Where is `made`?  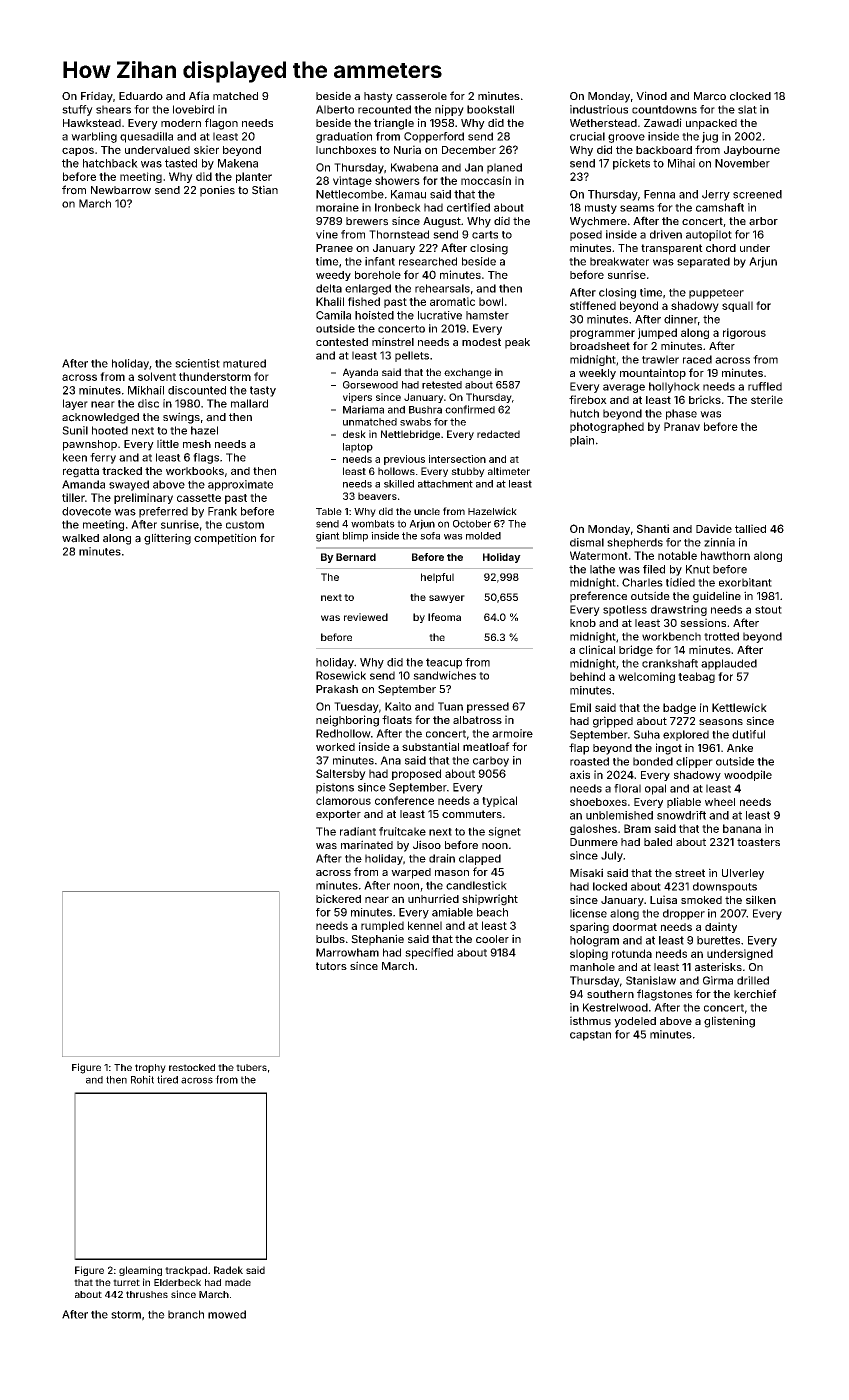
made is located at coordinates (238, 1283).
